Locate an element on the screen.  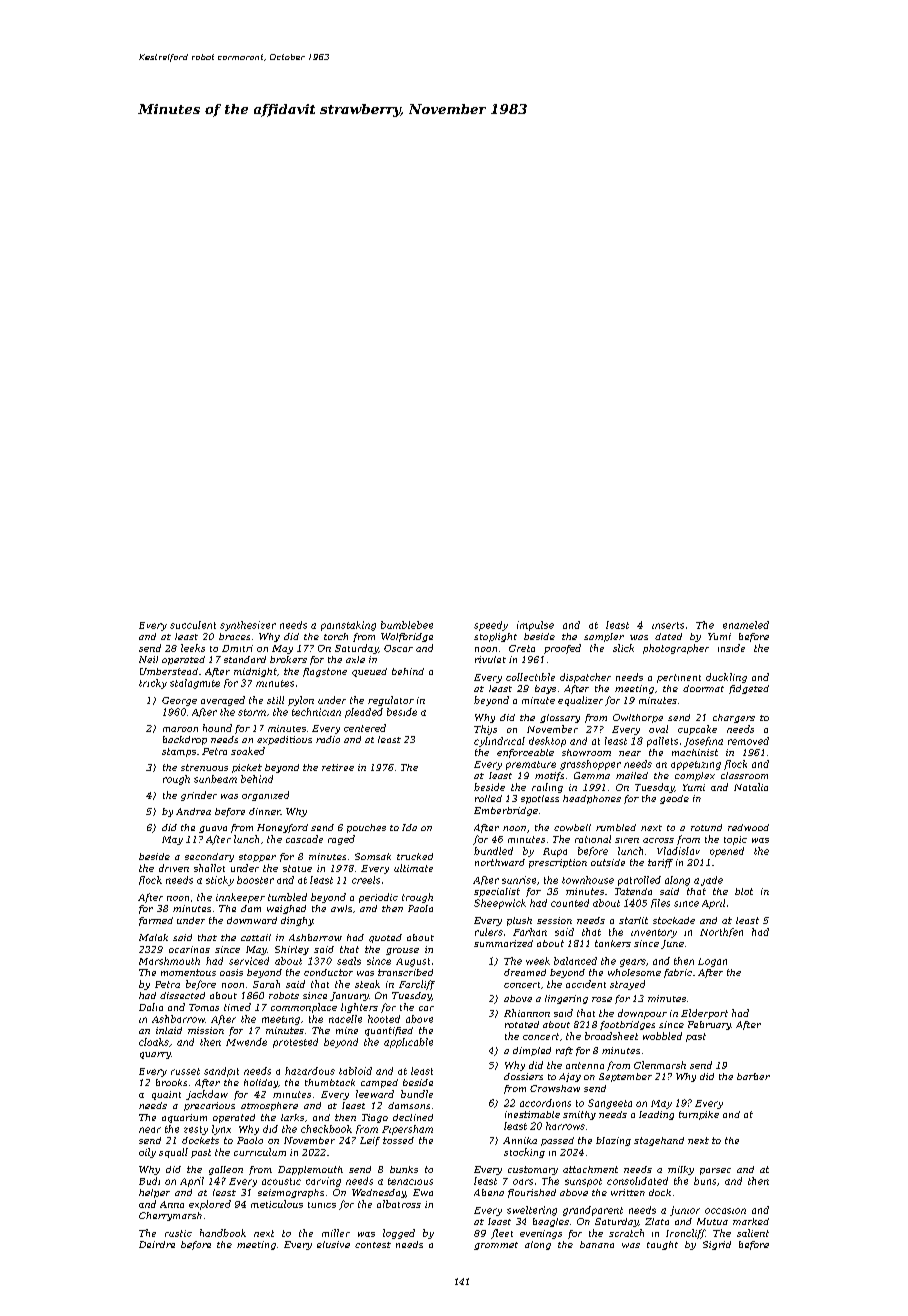
Deirdre is located at coordinates (157, 1244).
